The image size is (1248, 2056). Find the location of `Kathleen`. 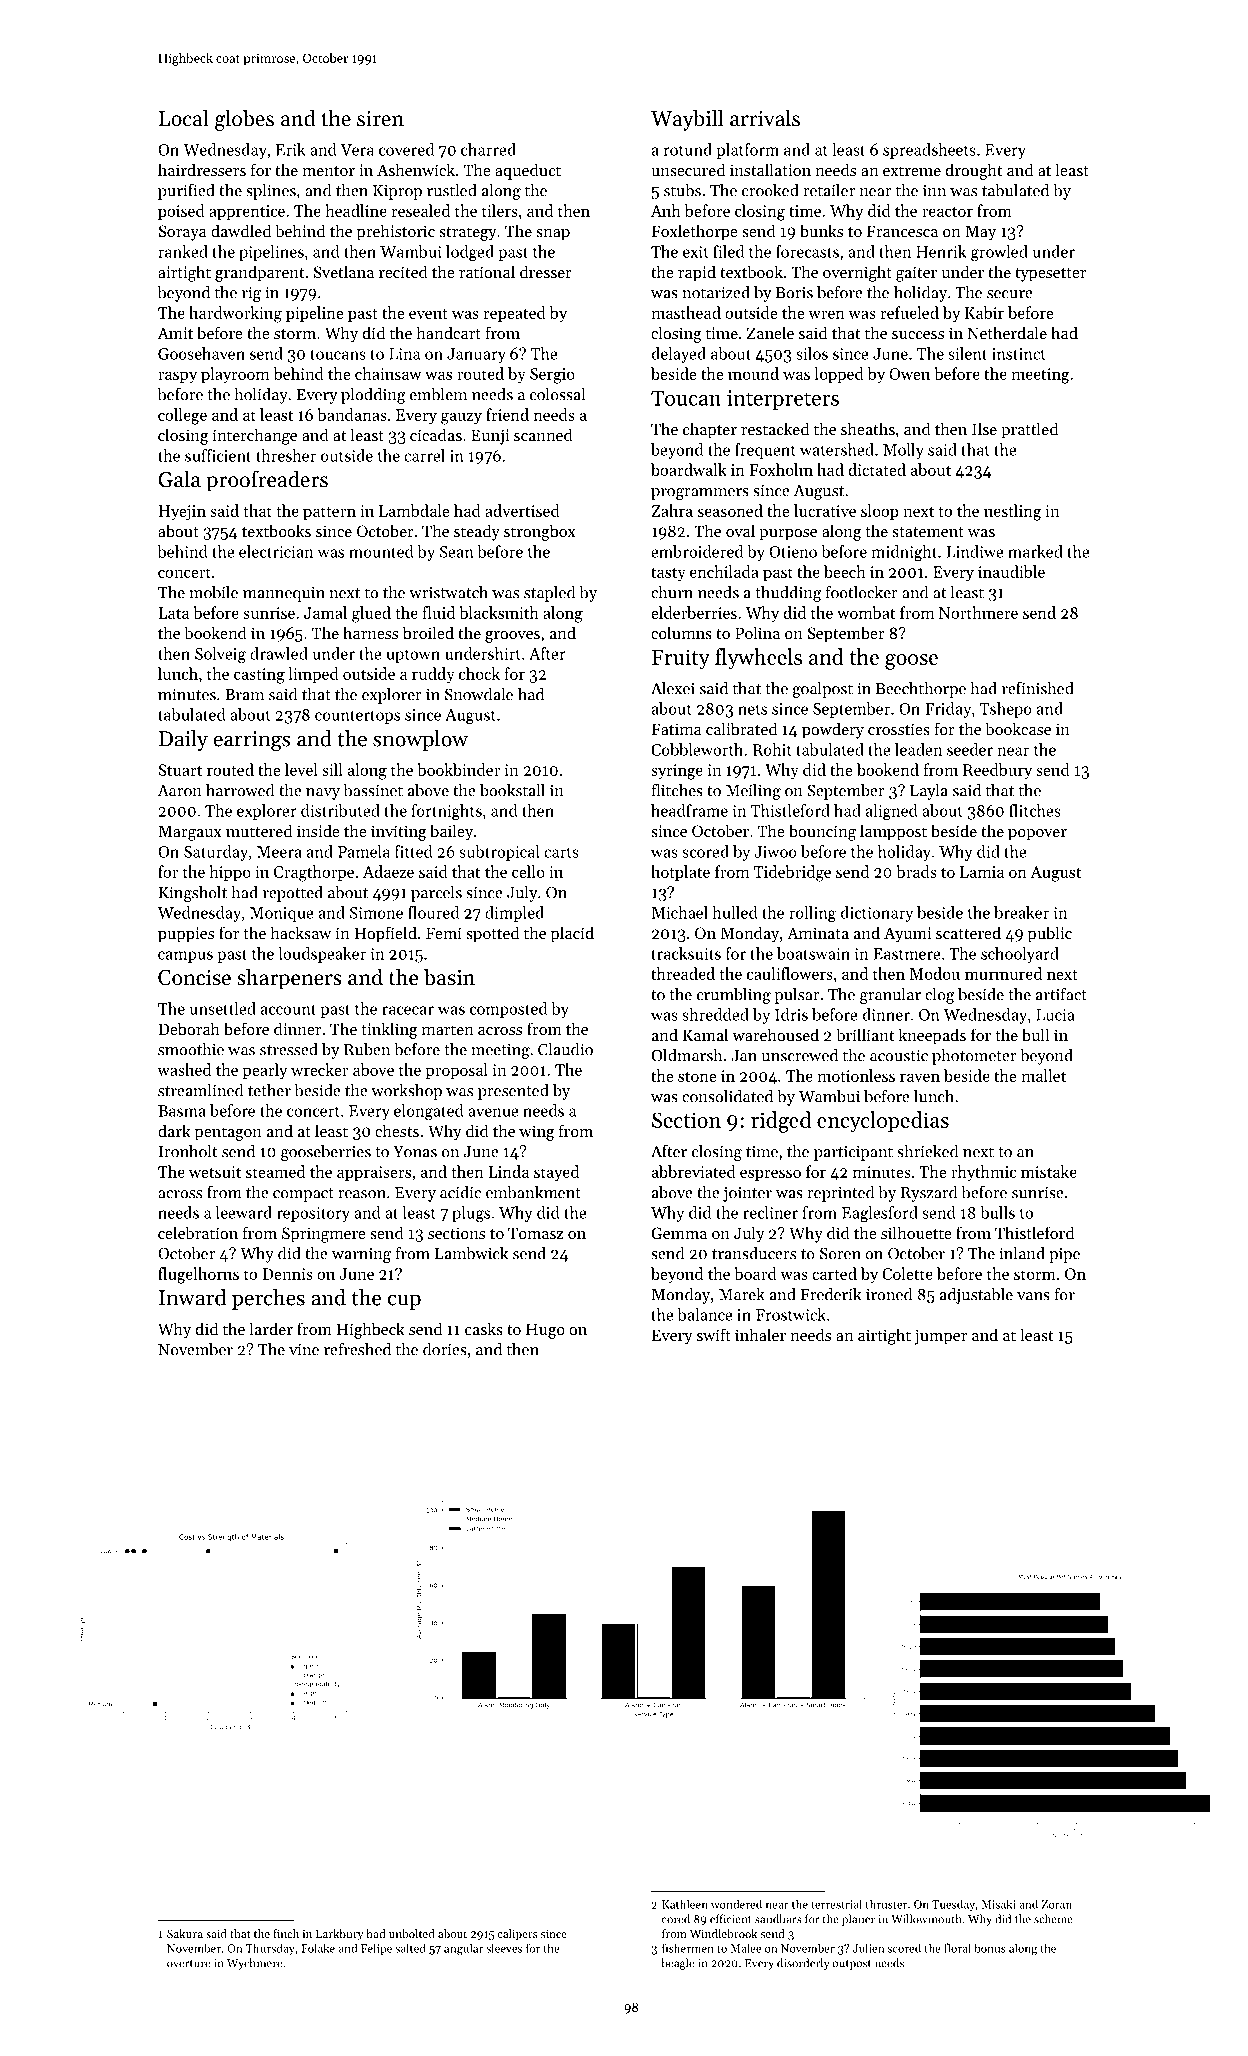

Kathleen is located at coordinates (685, 1904).
